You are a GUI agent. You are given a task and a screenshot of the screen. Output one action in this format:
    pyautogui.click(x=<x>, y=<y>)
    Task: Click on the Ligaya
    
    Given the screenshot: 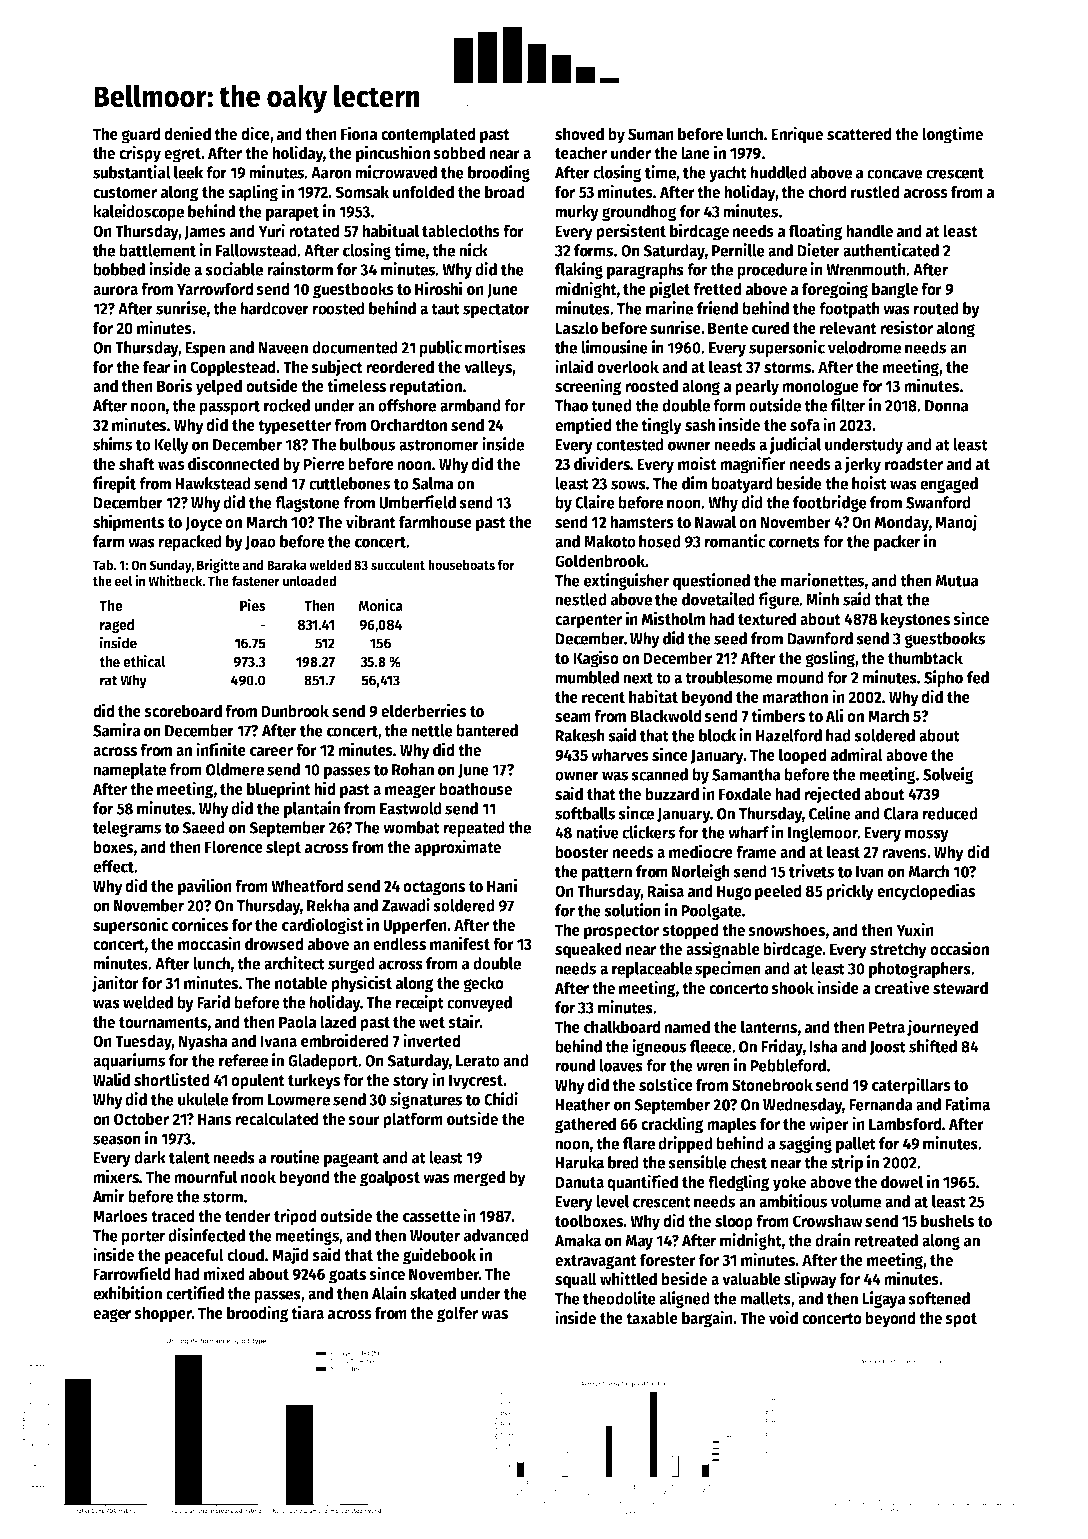 What is the action you would take?
    pyautogui.click(x=884, y=1299)
